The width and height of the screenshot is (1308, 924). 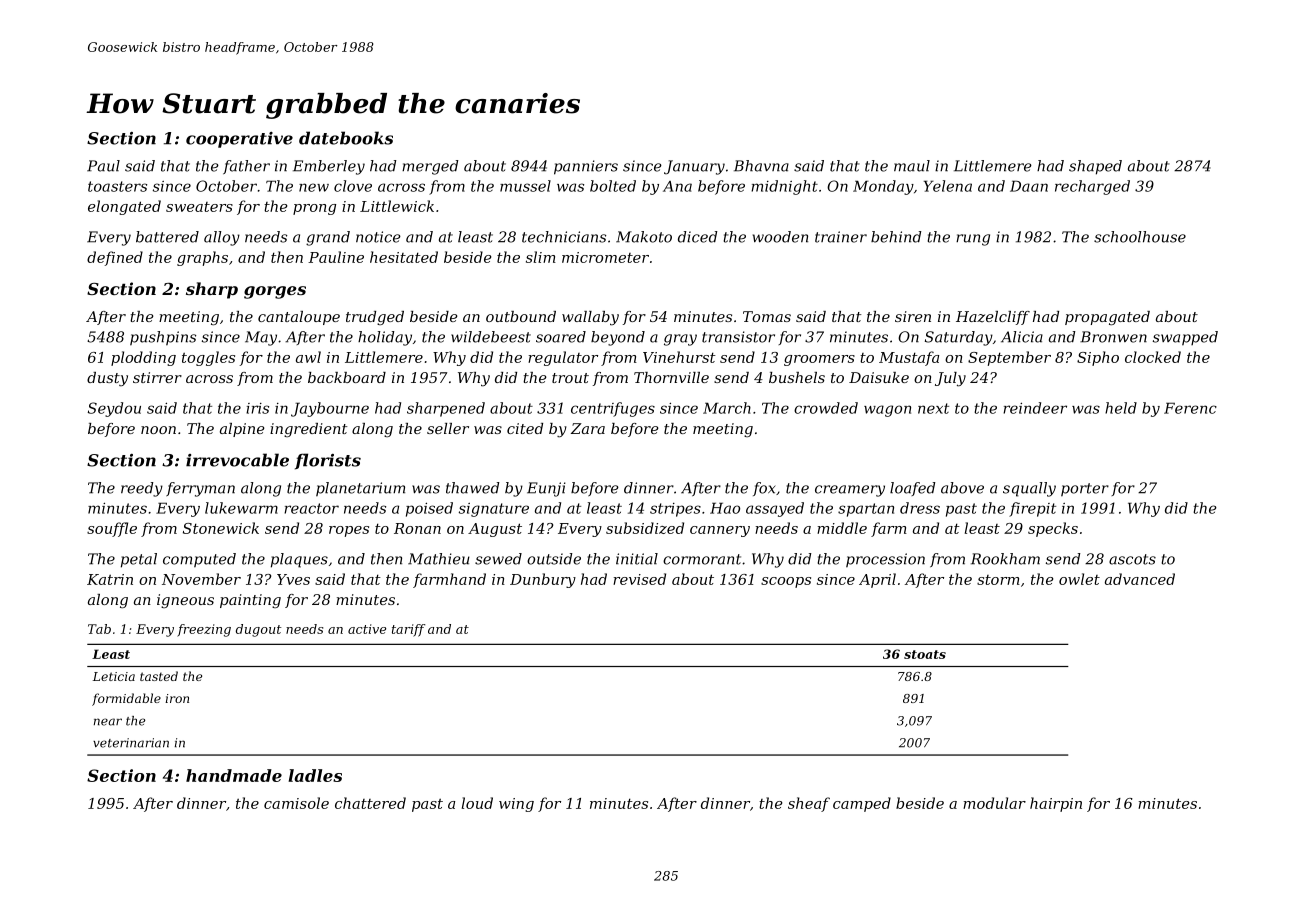 I want to click on stripes, so click(x=675, y=510).
